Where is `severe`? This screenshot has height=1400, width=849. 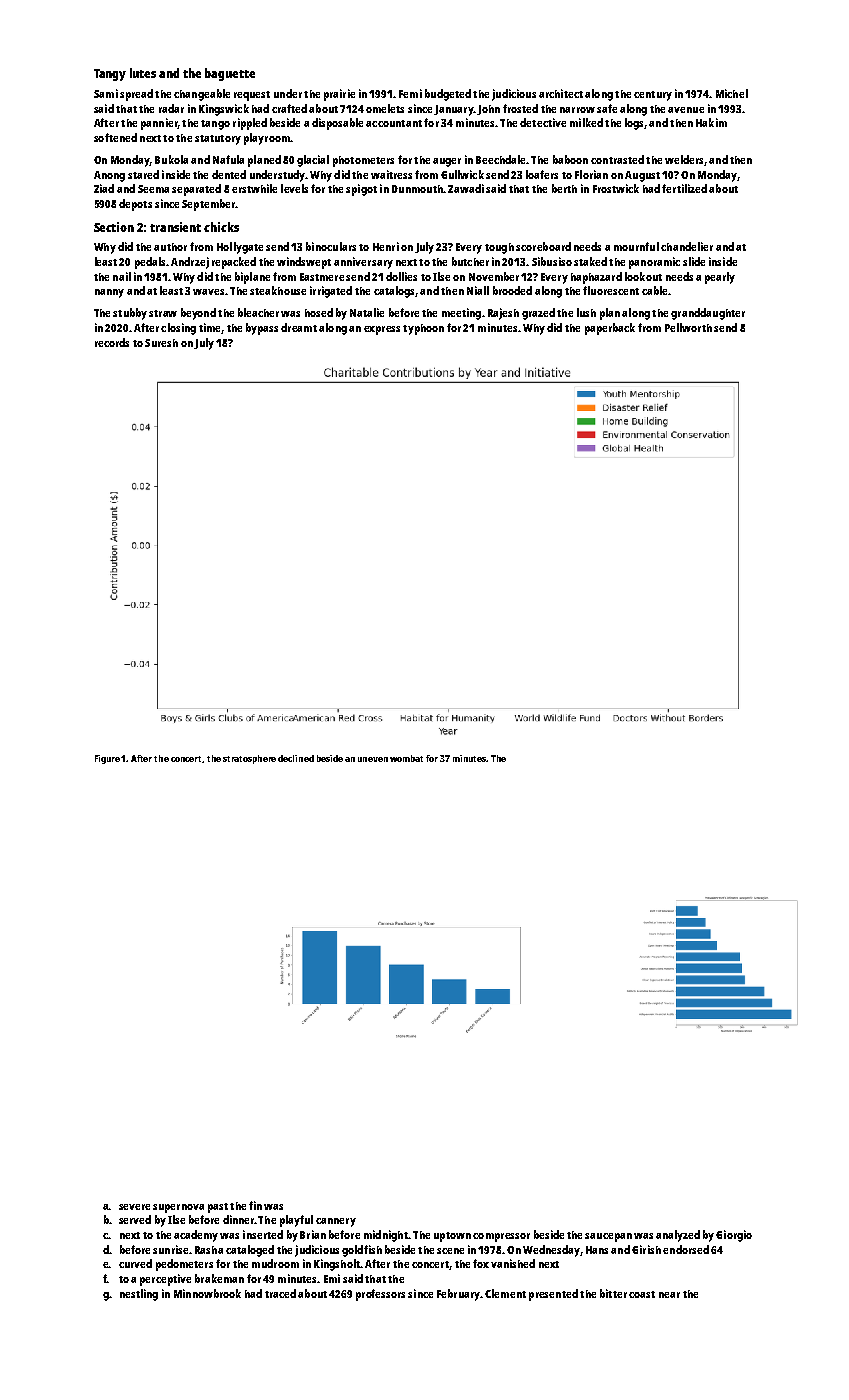
severe is located at coordinates (134, 1207).
